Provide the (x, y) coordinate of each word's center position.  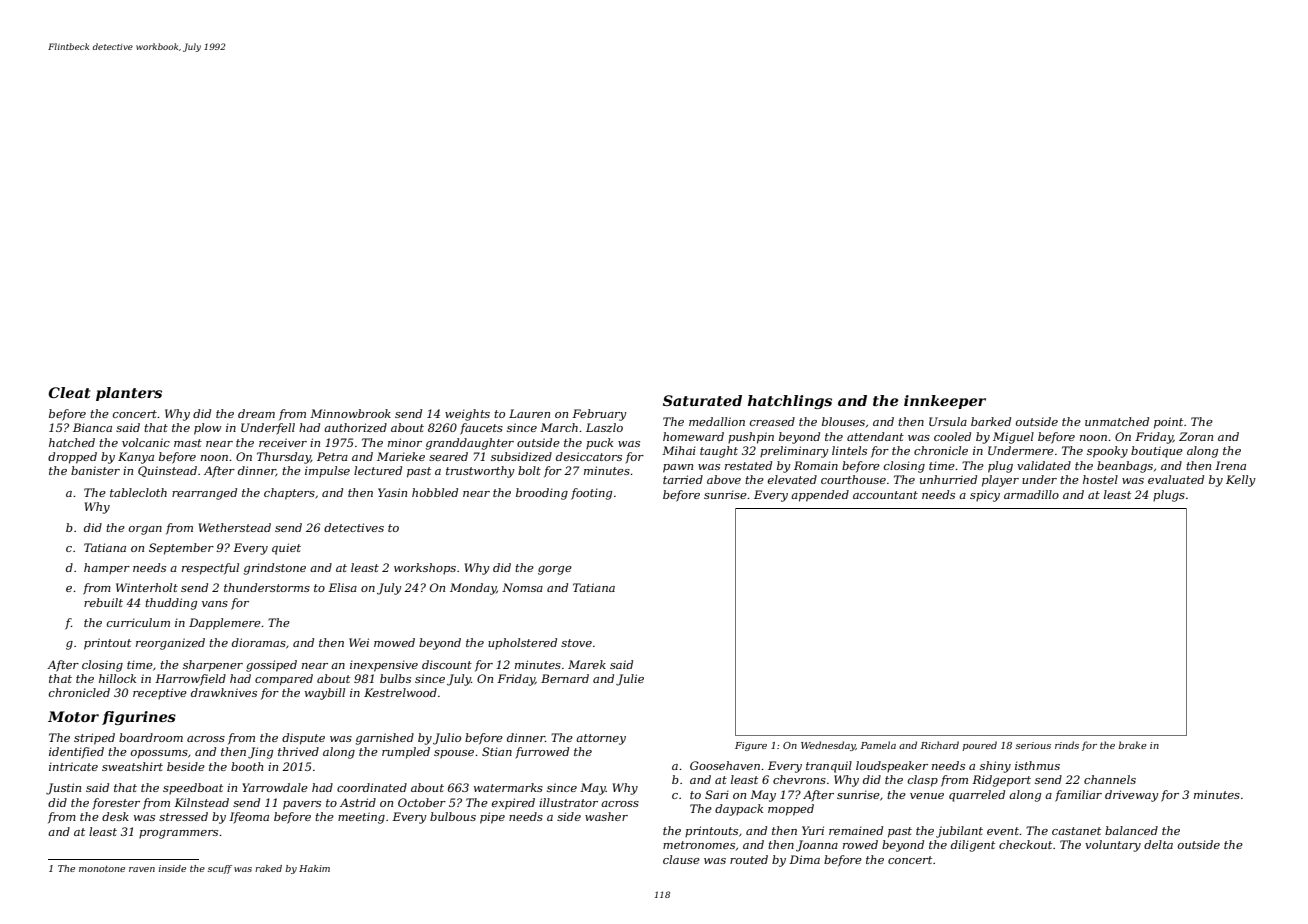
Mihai (679, 450)
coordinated (372, 787)
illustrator (568, 802)
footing (591, 494)
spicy (985, 496)
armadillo (1031, 494)
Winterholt (147, 587)
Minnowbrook (350, 413)
